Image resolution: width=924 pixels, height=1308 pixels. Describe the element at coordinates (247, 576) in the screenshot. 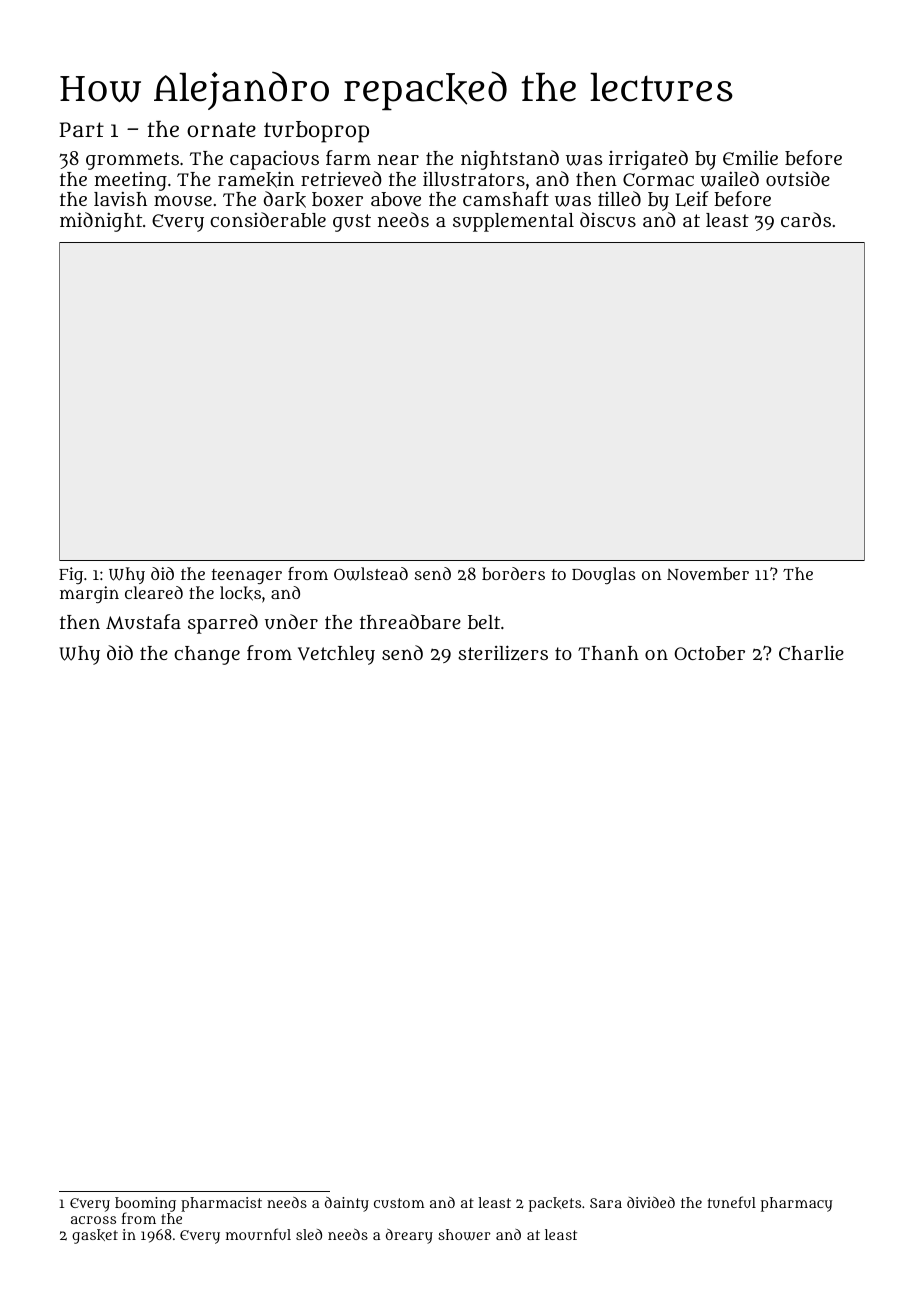

I see `teenager` at that location.
